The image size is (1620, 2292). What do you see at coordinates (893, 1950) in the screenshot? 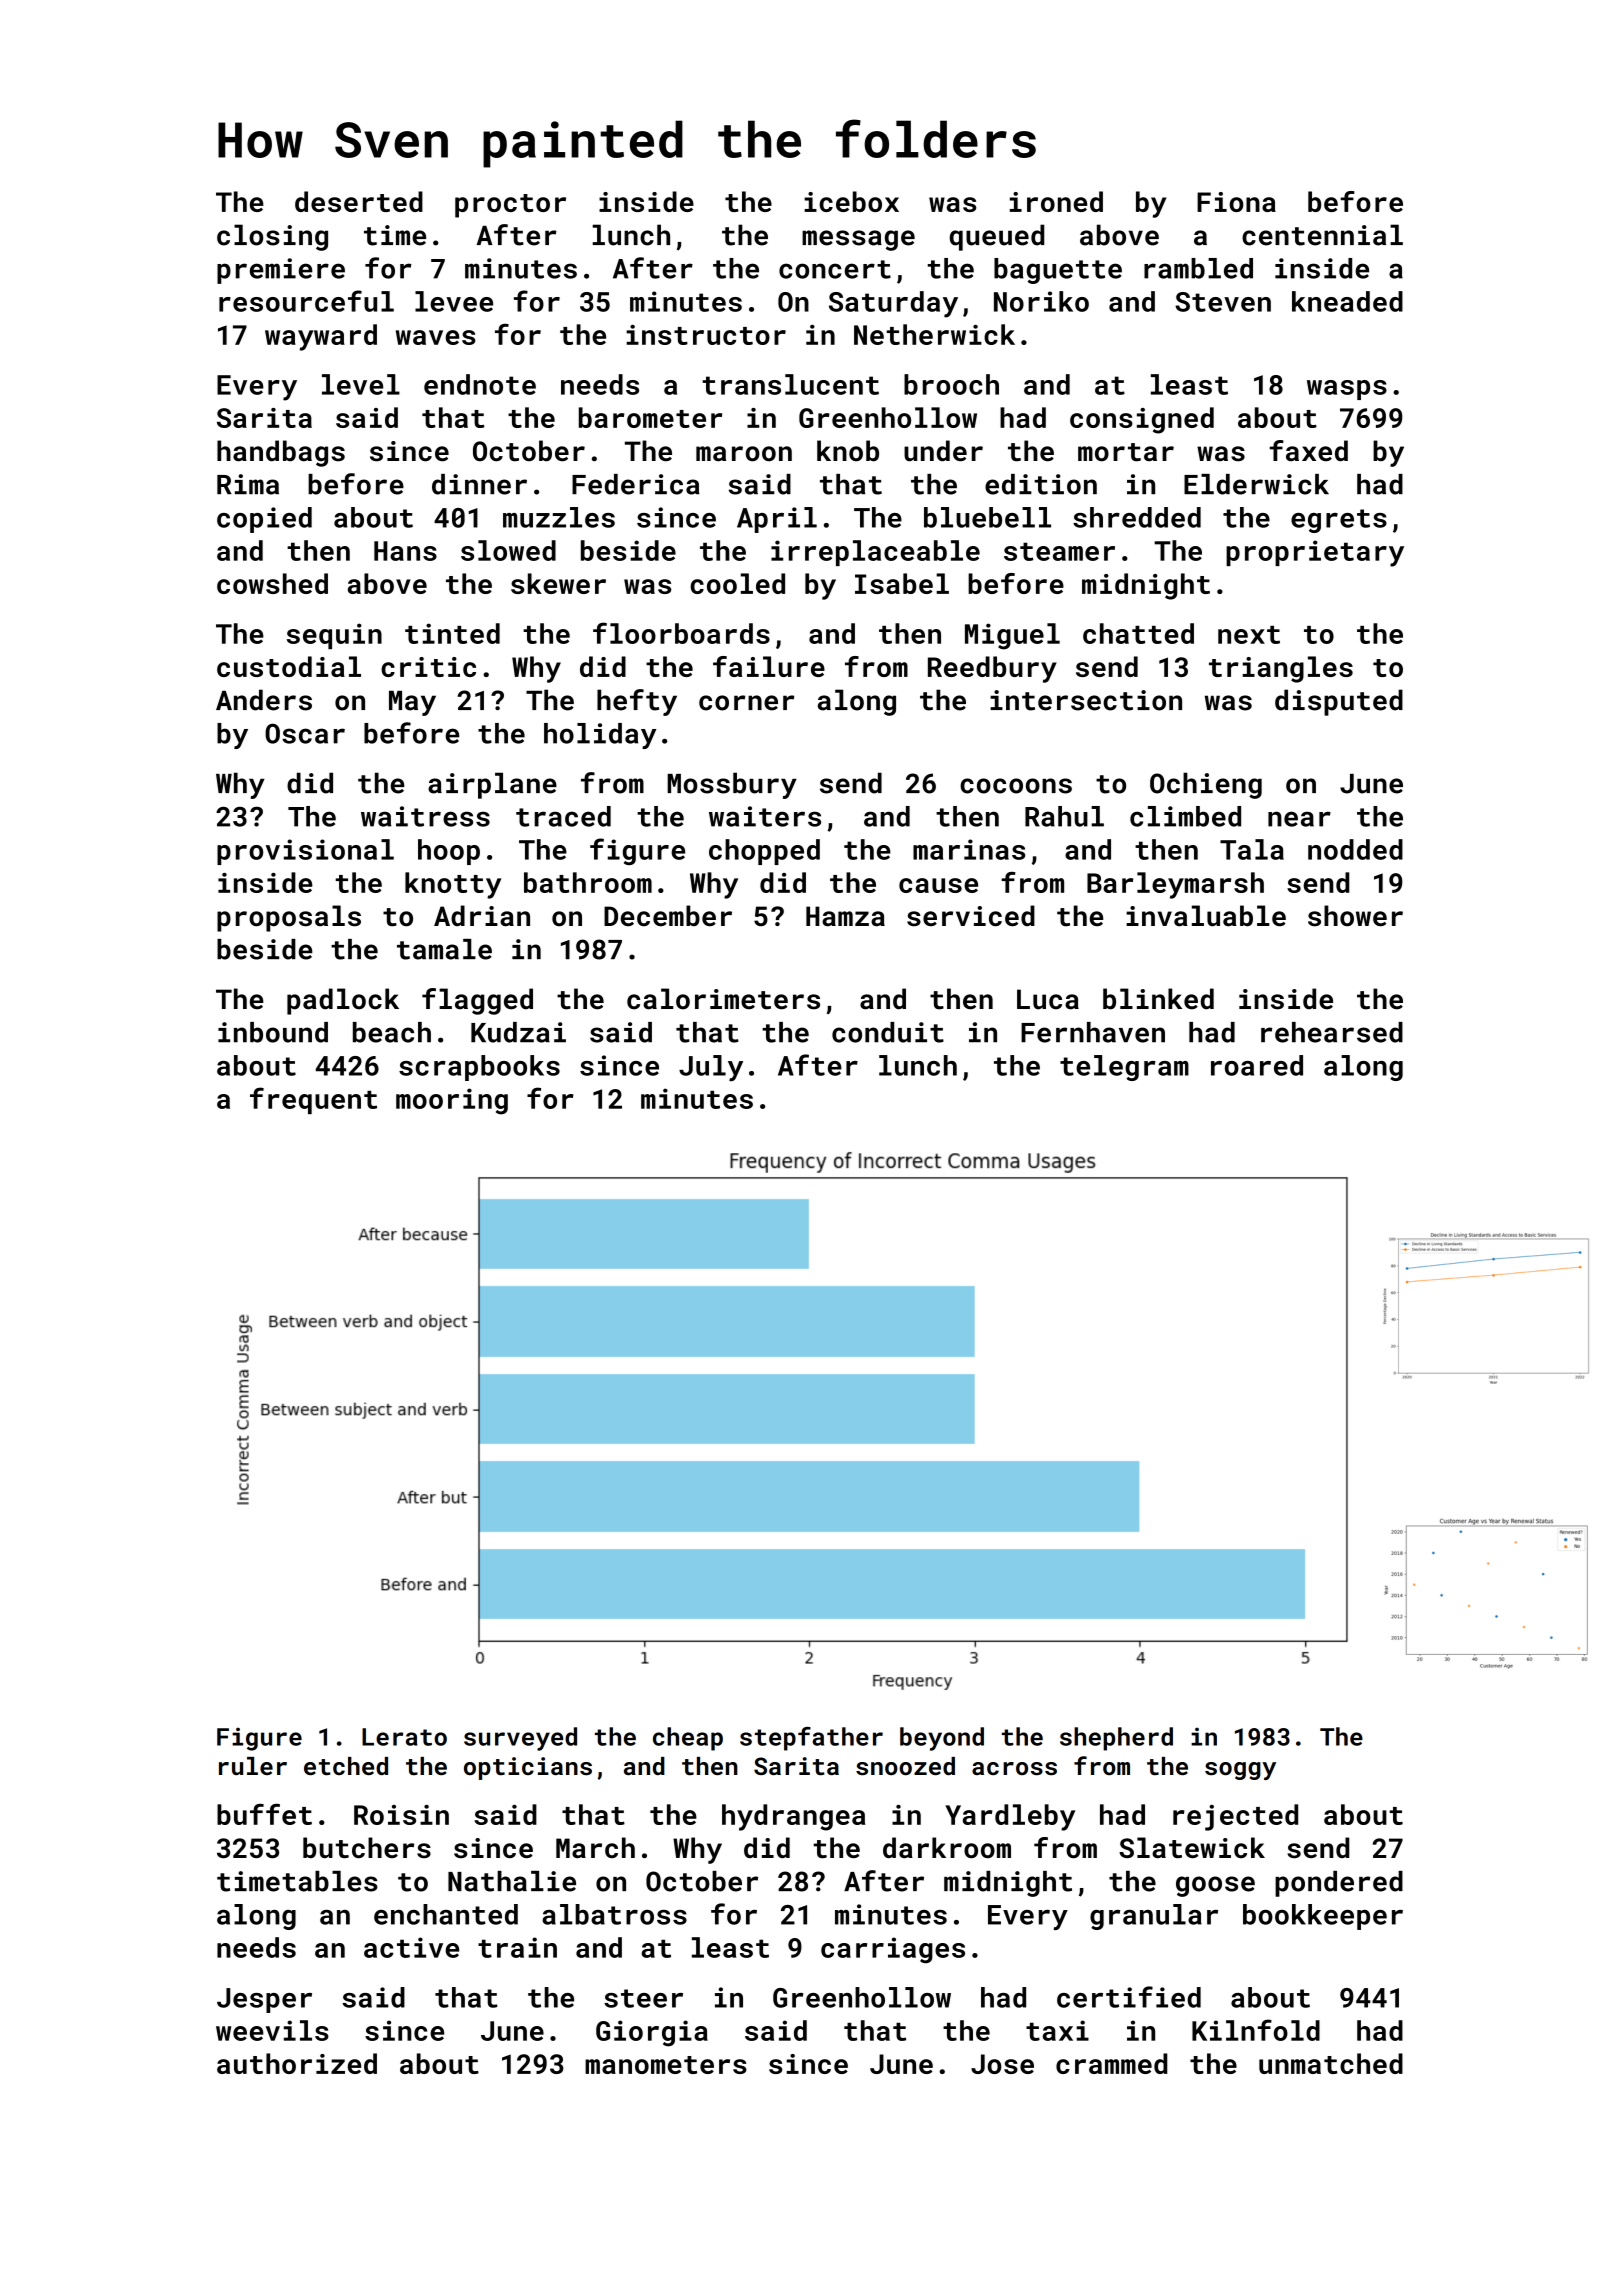
I see `carriages` at bounding box center [893, 1950].
